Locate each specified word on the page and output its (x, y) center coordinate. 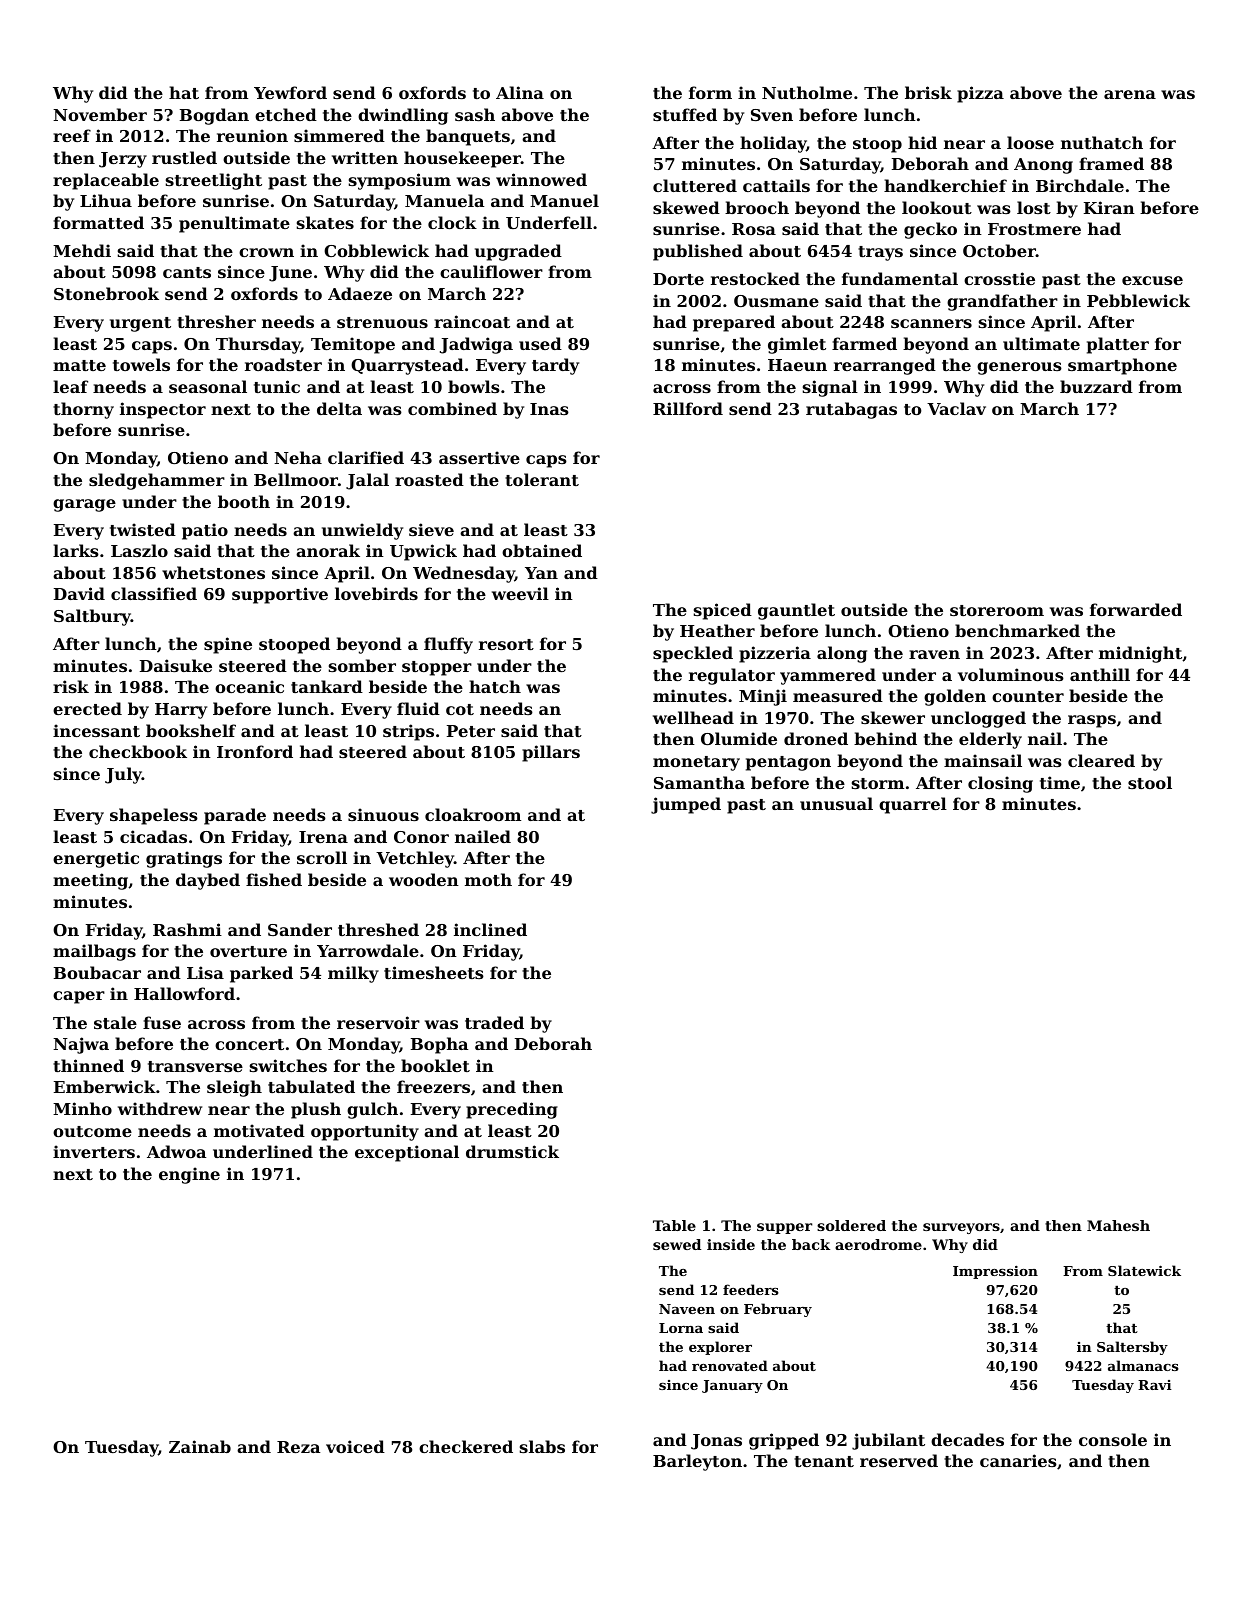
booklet (435, 1065)
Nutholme (807, 92)
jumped (686, 805)
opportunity (365, 1132)
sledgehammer (157, 481)
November (100, 114)
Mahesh (1118, 1225)
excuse (1152, 280)
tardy (555, 366)
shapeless (154, 816)
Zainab (200, 1446)
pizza (980, 94)
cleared (1101, 760)
